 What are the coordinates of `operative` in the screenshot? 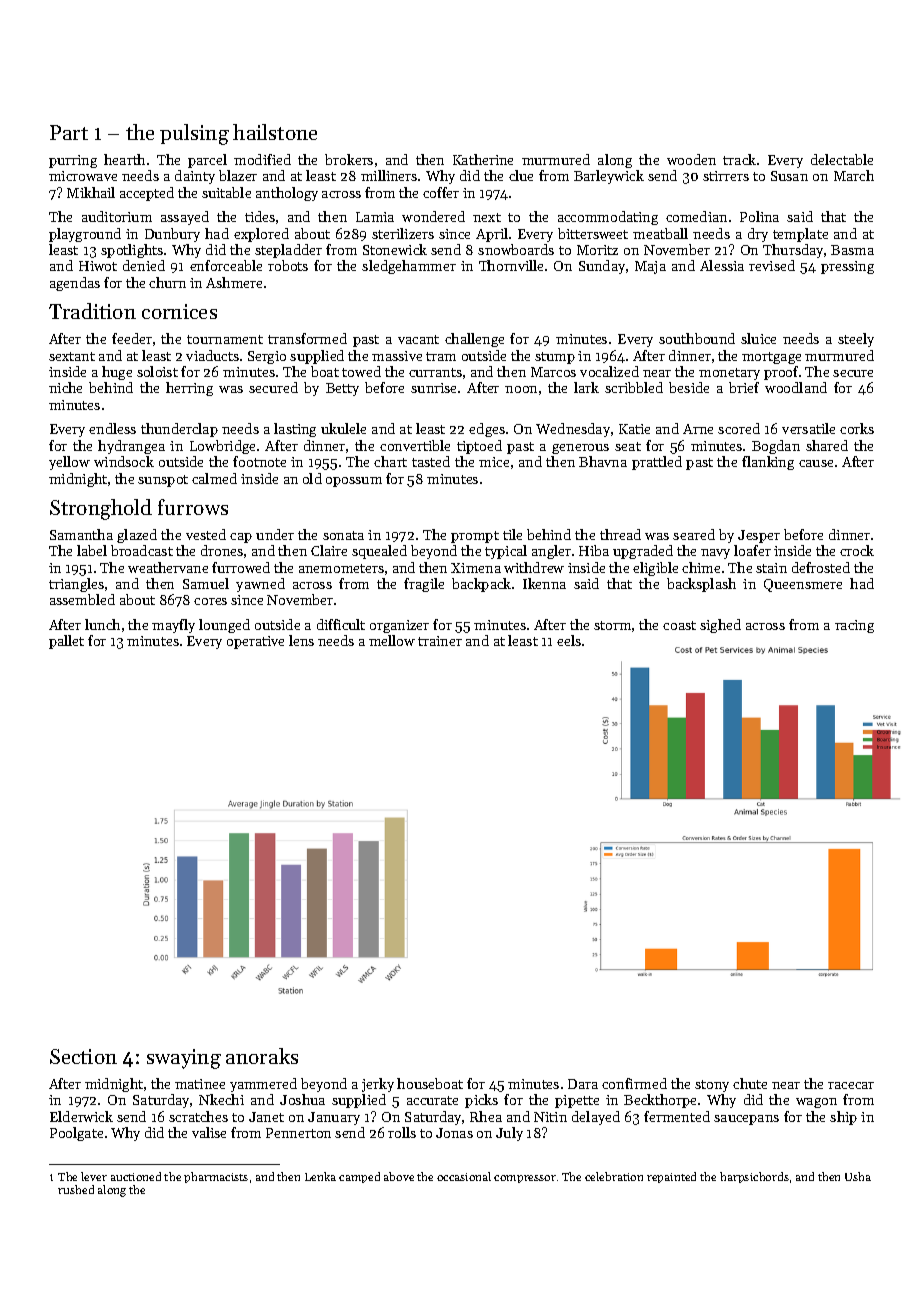 It's located at (255, 642).
